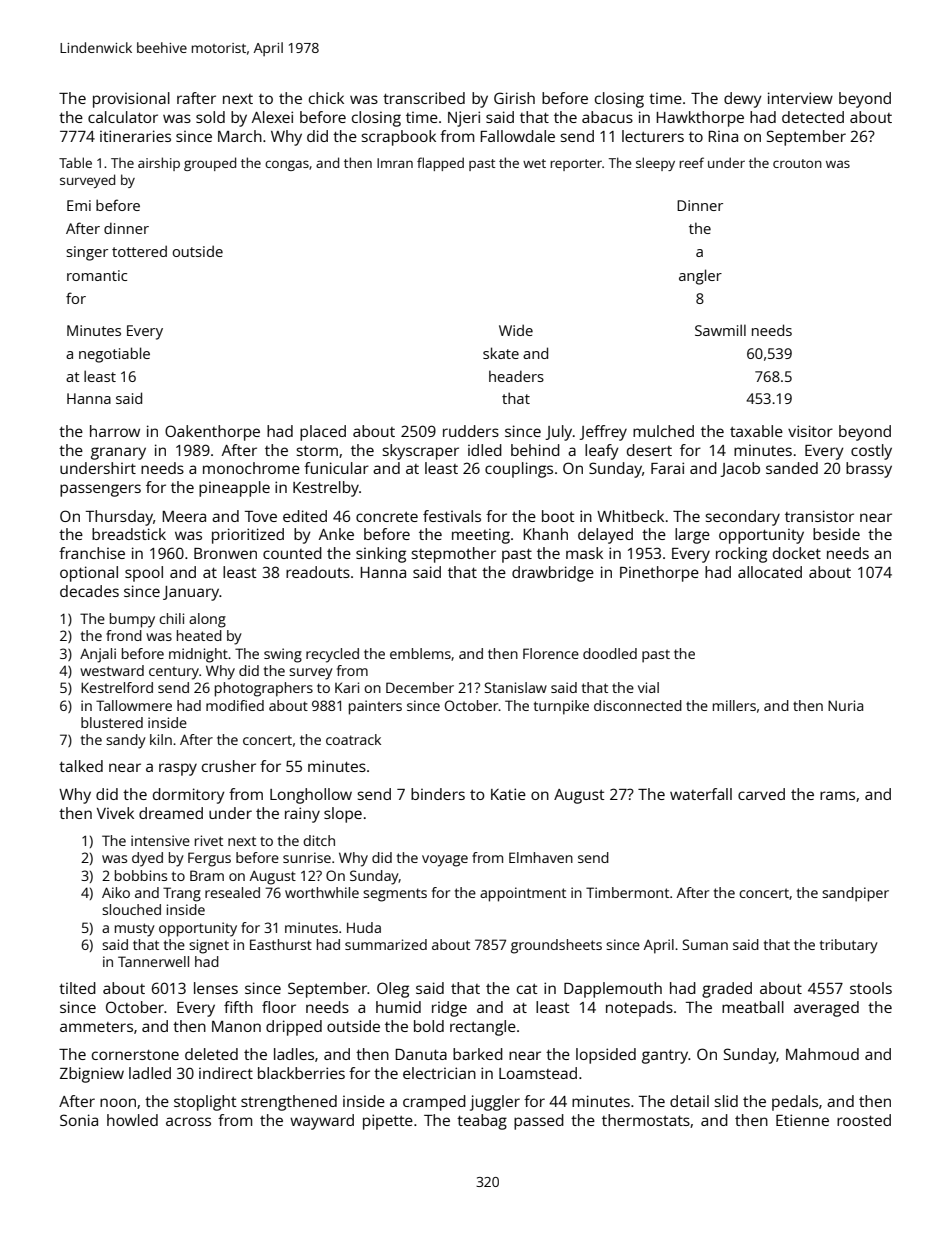 This screenshot has width=952, height=1233. What do you see at coordinates (322, 1122) in the screenshot?
I see `wayward` at bounding box center [322, 1122].
